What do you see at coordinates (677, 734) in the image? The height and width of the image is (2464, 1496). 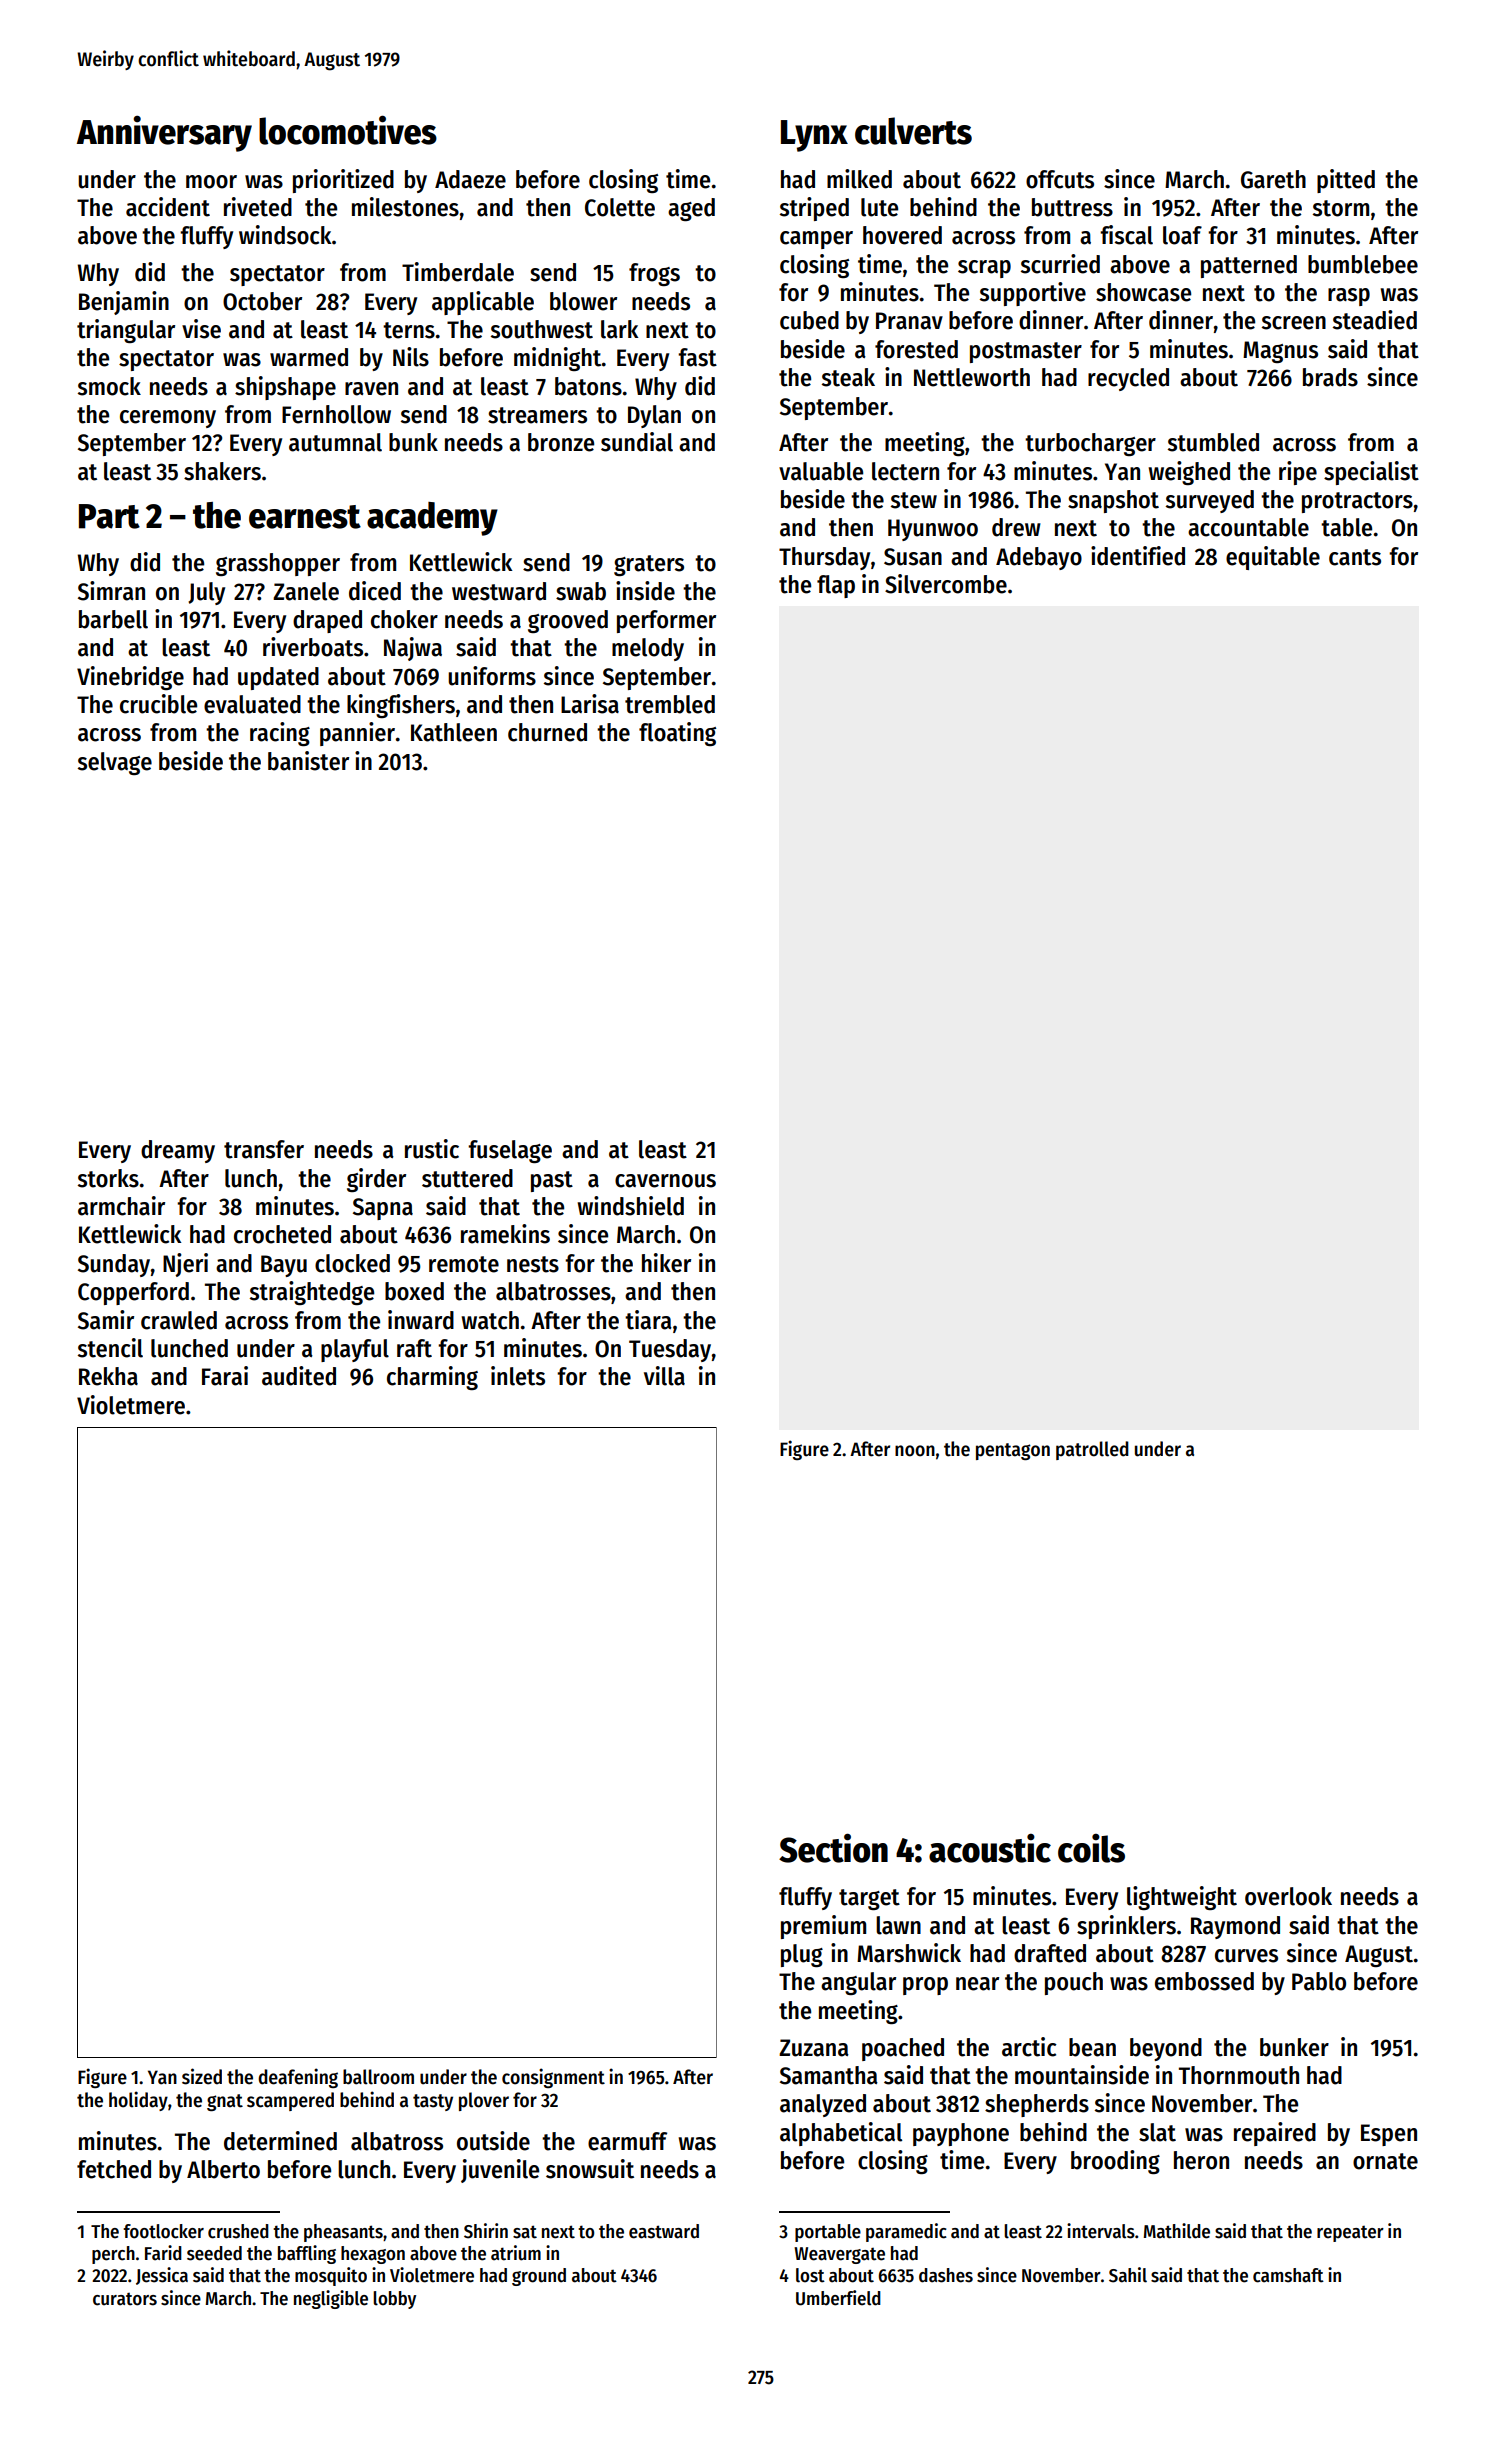 I see `floating` at bounding box center [677, 734].
